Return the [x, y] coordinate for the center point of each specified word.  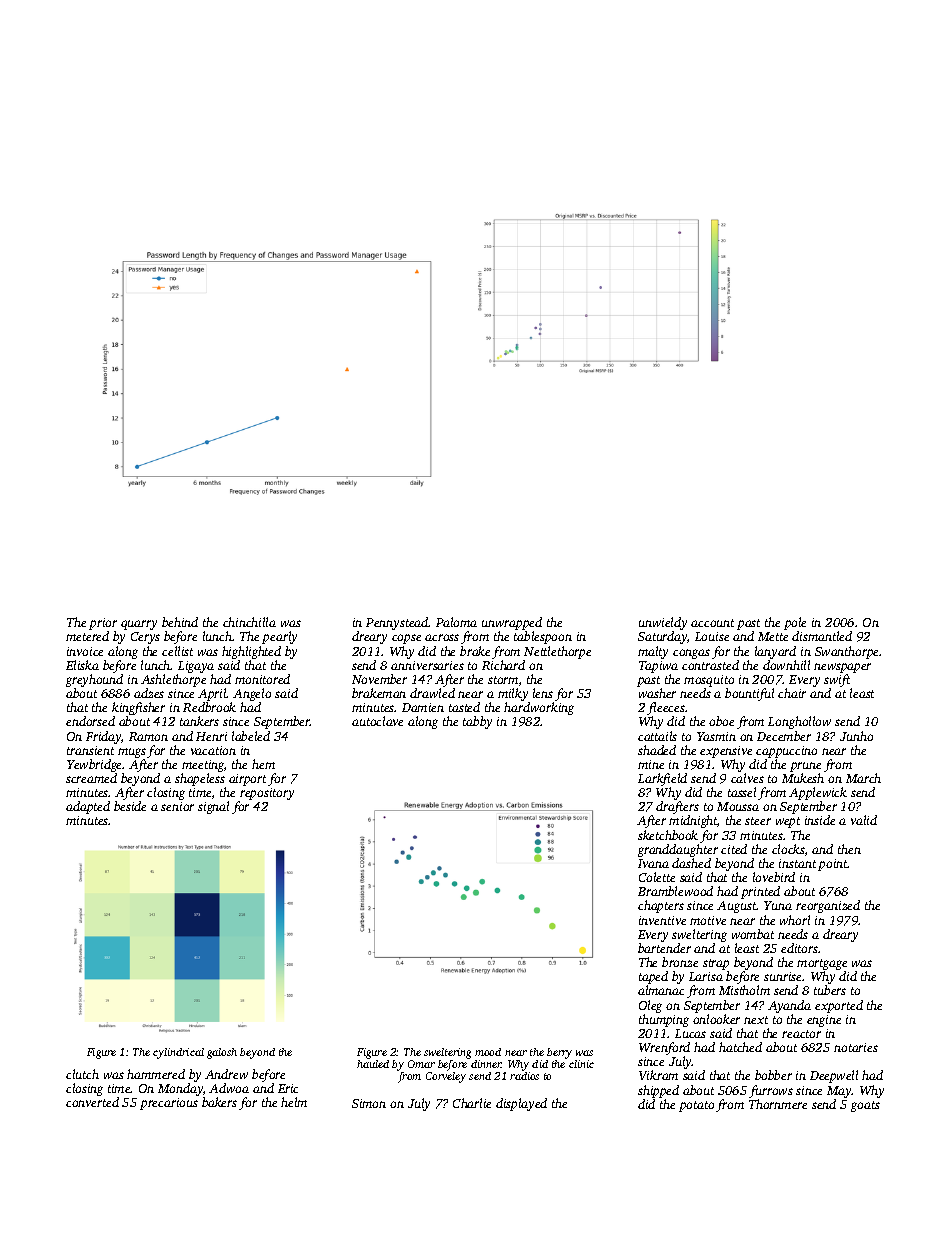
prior [103, 624]
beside [130, 806]
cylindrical [178, 1053]
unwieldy [663, 623]
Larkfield [662, 779]
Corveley [446, 1077]
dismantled [822, 636]
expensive [726, 752]
